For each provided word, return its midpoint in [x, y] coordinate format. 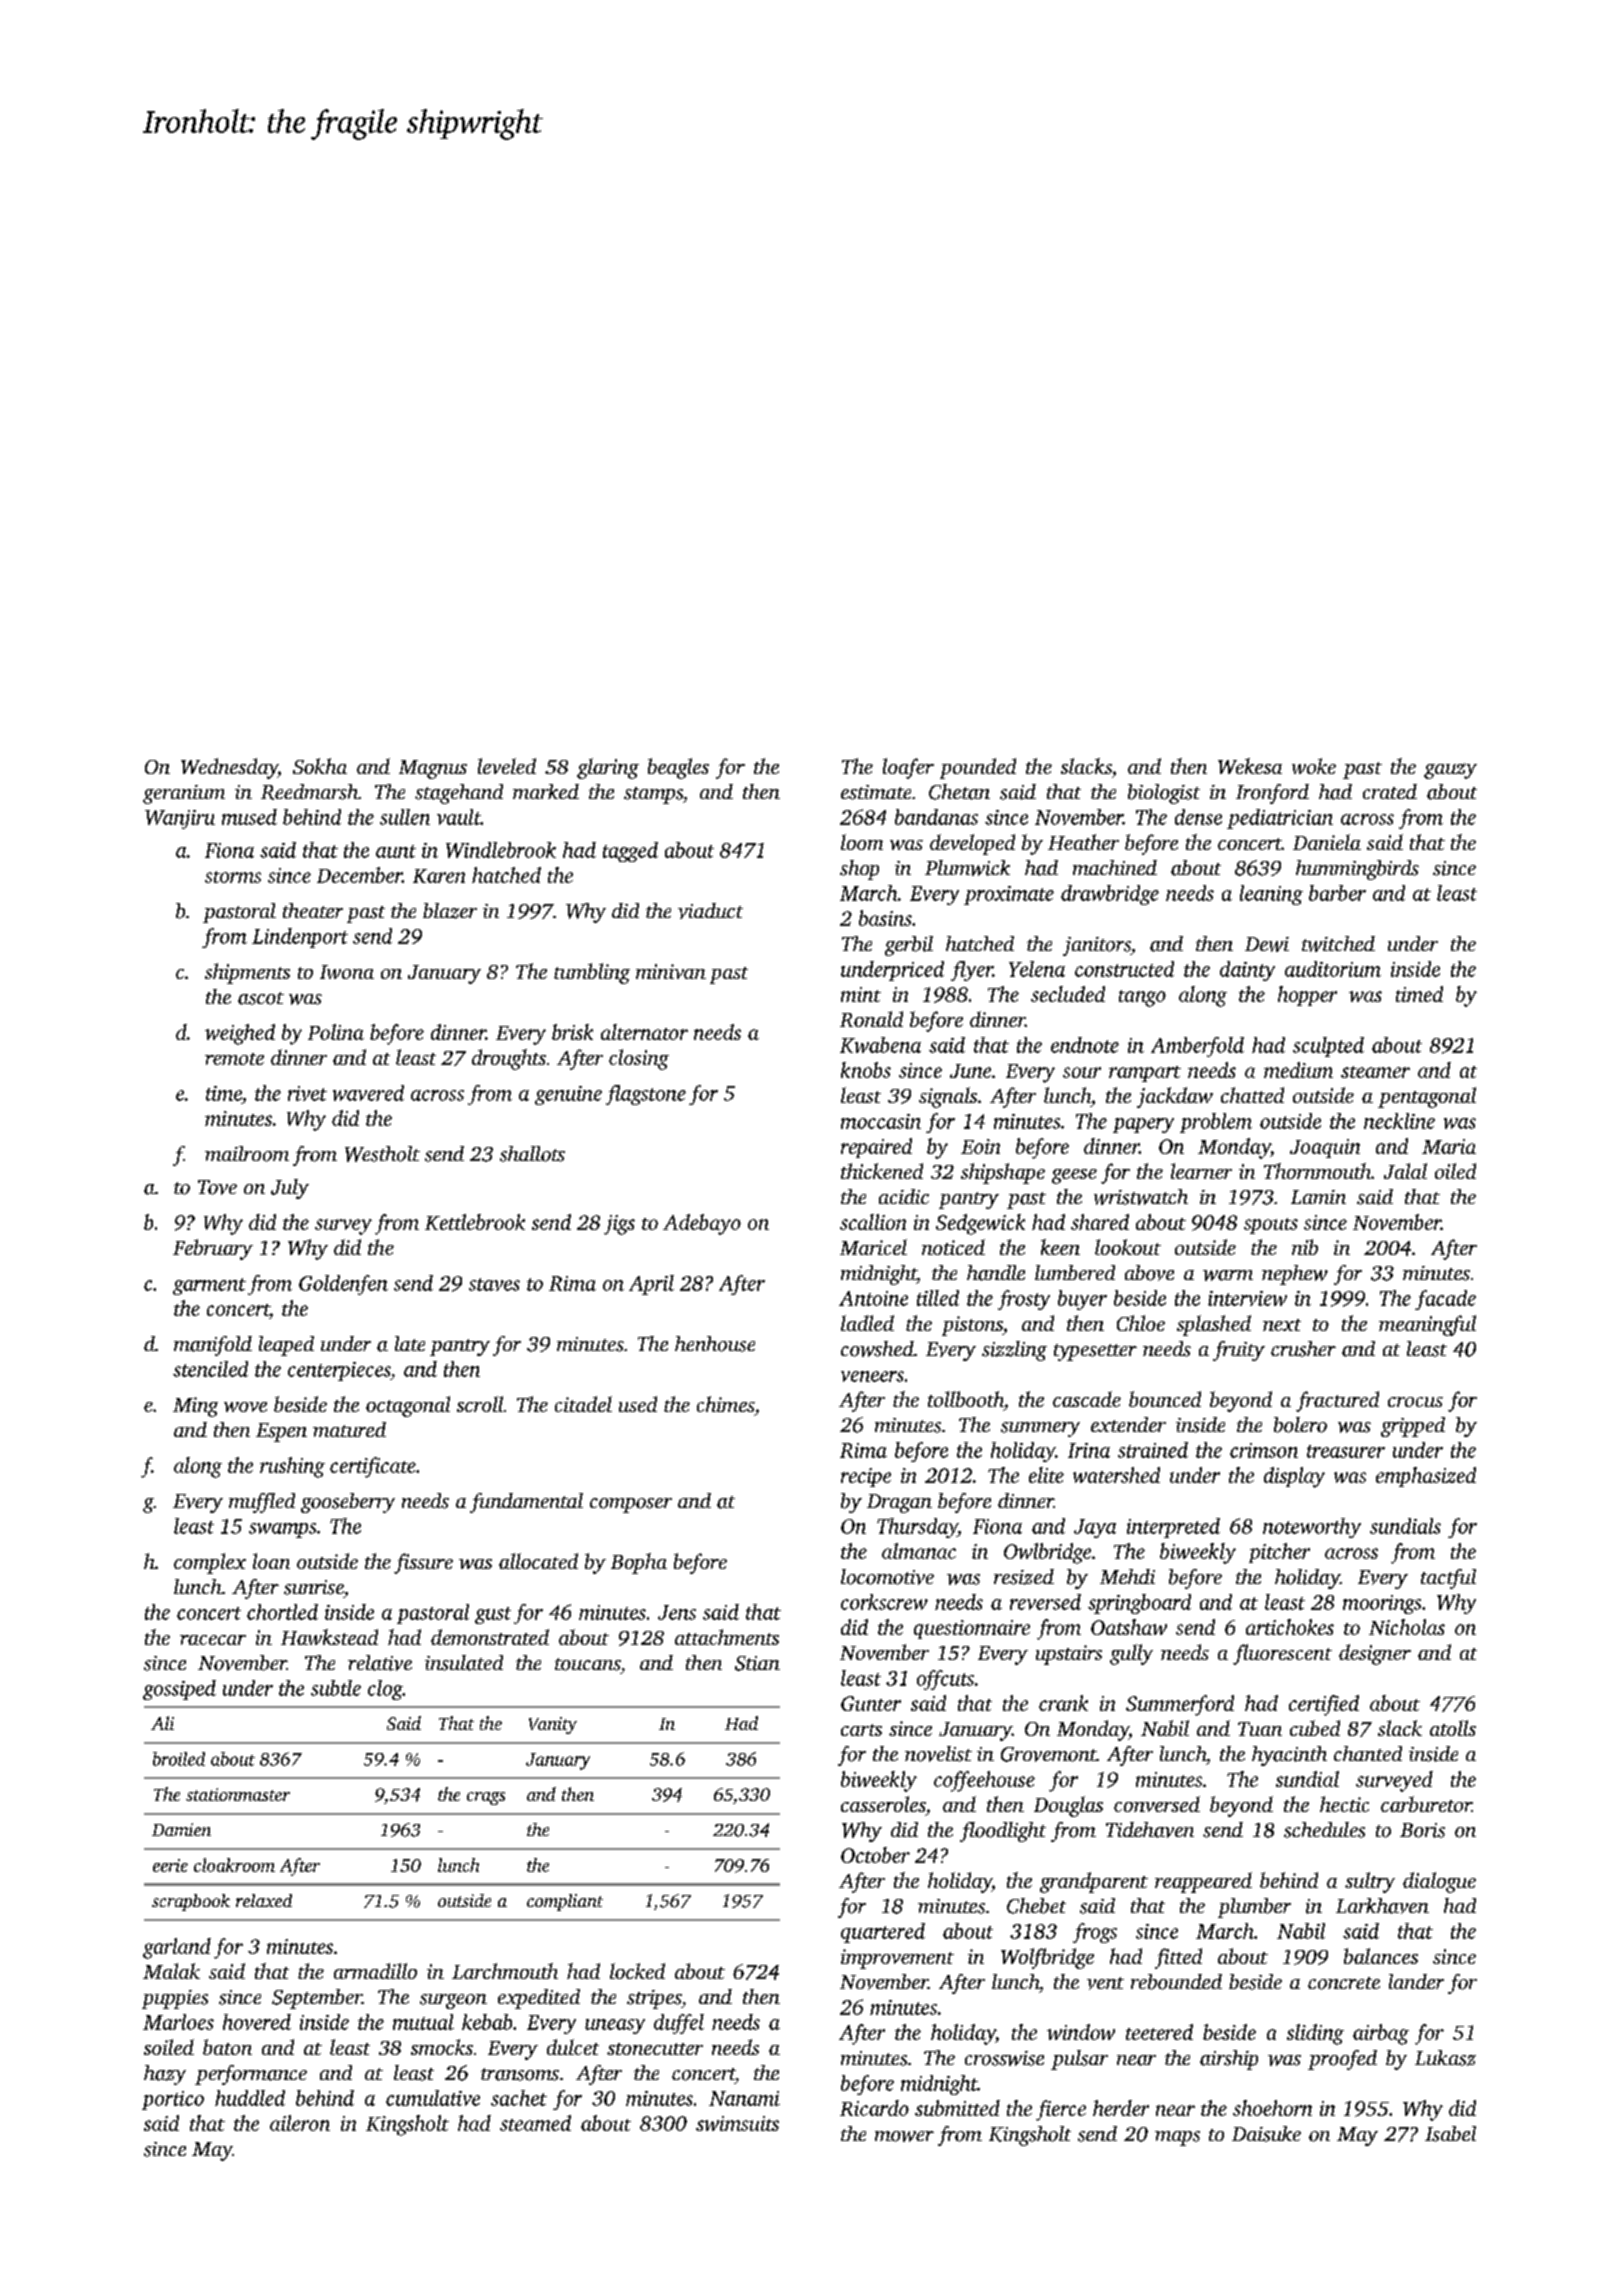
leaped [286, 1346]
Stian [757, 1663]
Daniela [1327, 842]
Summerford [1180, 1705]
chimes [725, 1404]
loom [862, 842]
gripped [1413, 1427]
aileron [300, 2123]
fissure [423, 1563]
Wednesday [229, 768]
